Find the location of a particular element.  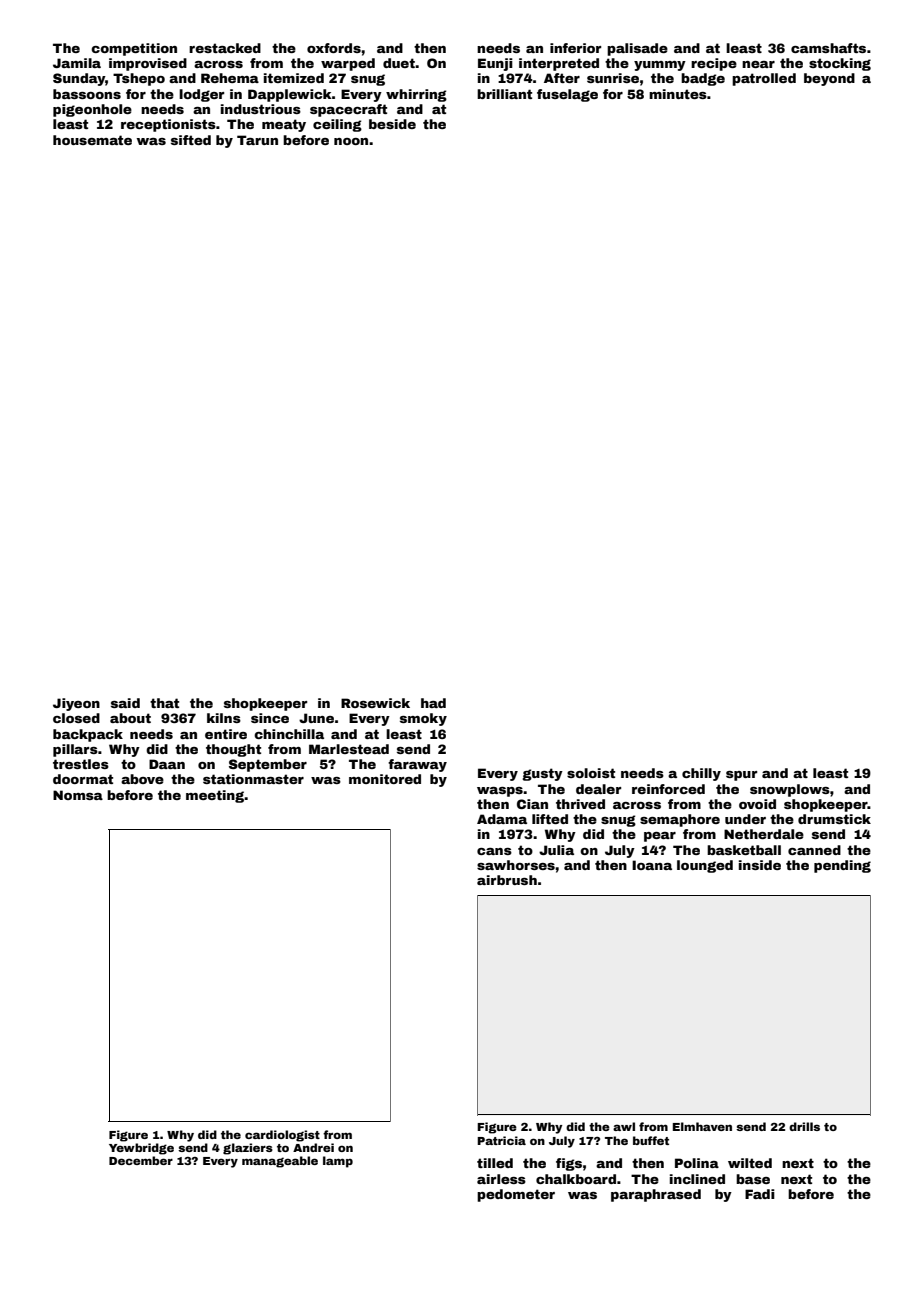

housemate is located at coordinates (92, 140).
